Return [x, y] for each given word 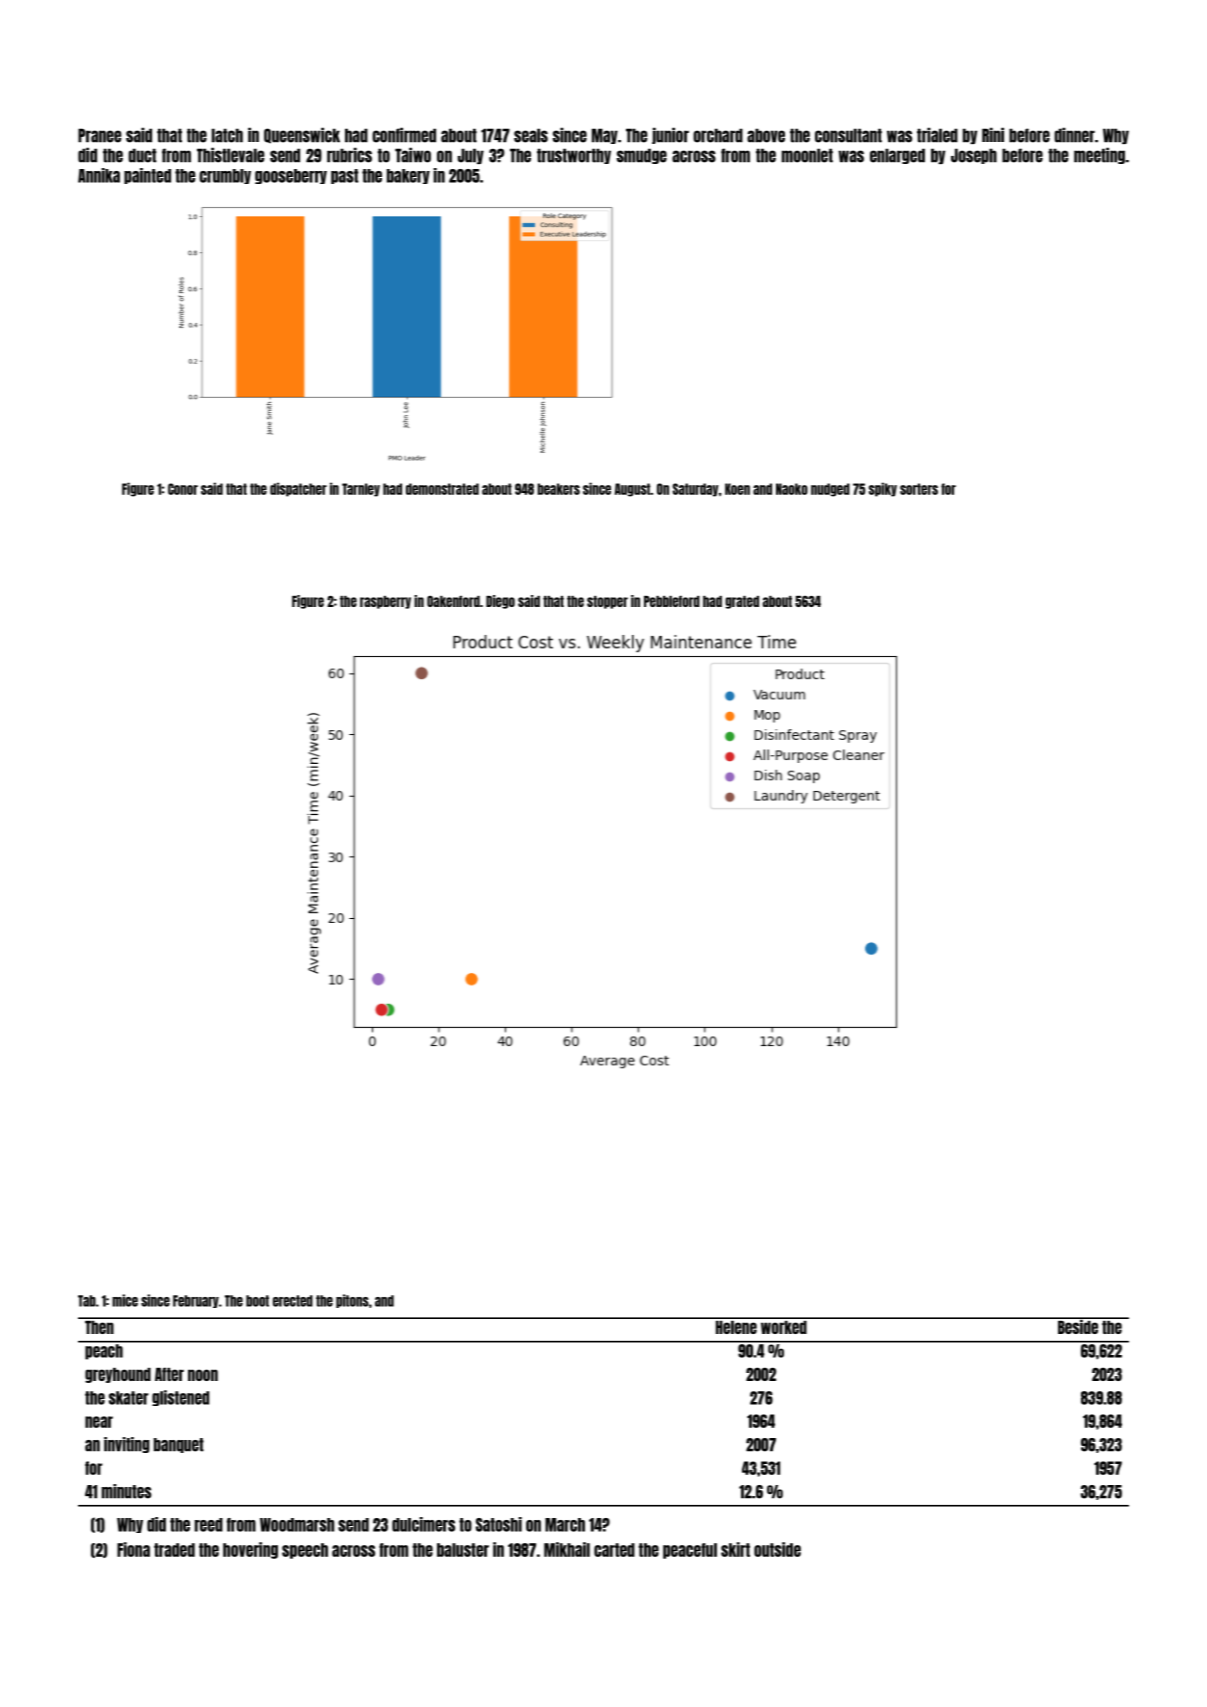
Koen [737, 489]
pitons [352, 1301]
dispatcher [298, 489]
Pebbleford [672, 601]
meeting [1099, 155]
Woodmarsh [297, 1525]
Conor [183, 489]
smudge [642, 156]
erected [293, 1301]
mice [125, 1300]
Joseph [974, 156]
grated [742, 602]
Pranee [99, 135]
